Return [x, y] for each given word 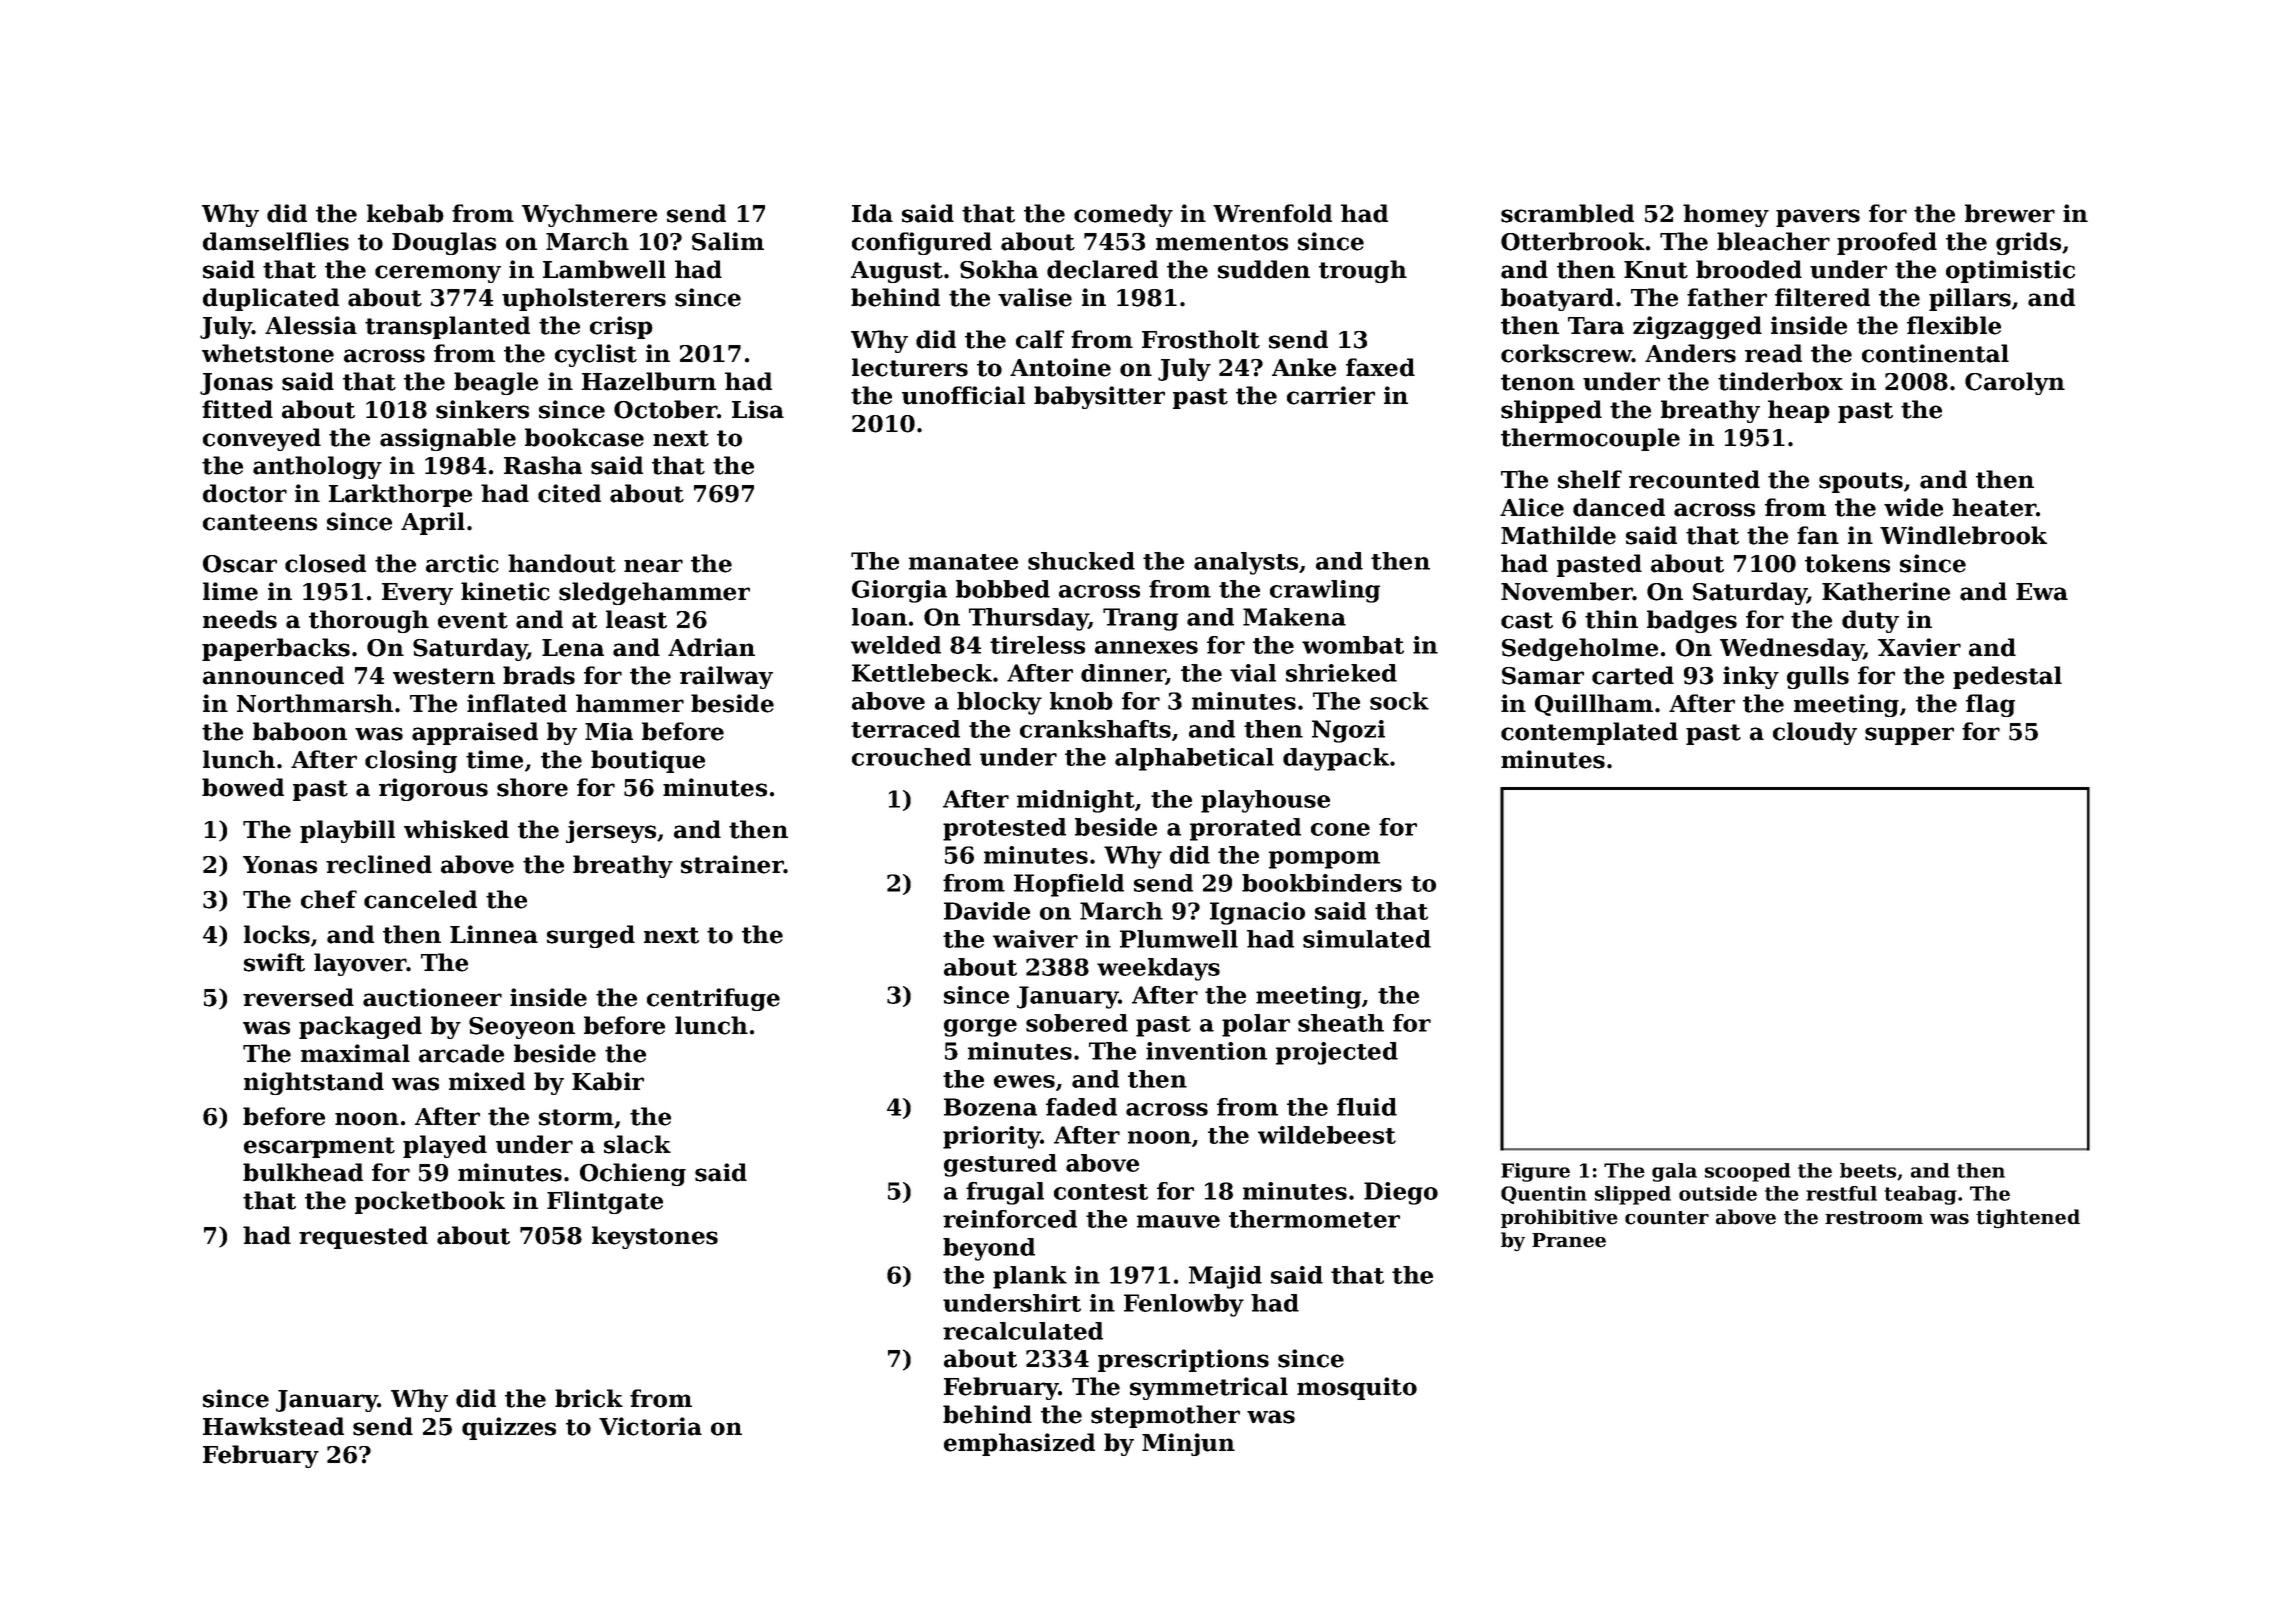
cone [1340, 829]
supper [1909, 736]
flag [1990, 705]
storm [576, 1117]
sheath [1341, 1023]
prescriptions [1183, 1360]
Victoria [650, 1426]
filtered [1822, 297]
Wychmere [589, 215]
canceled [420, 899]
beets [1868, 1170]
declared [1102, 269]
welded [896, 645]
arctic [462, 563]
